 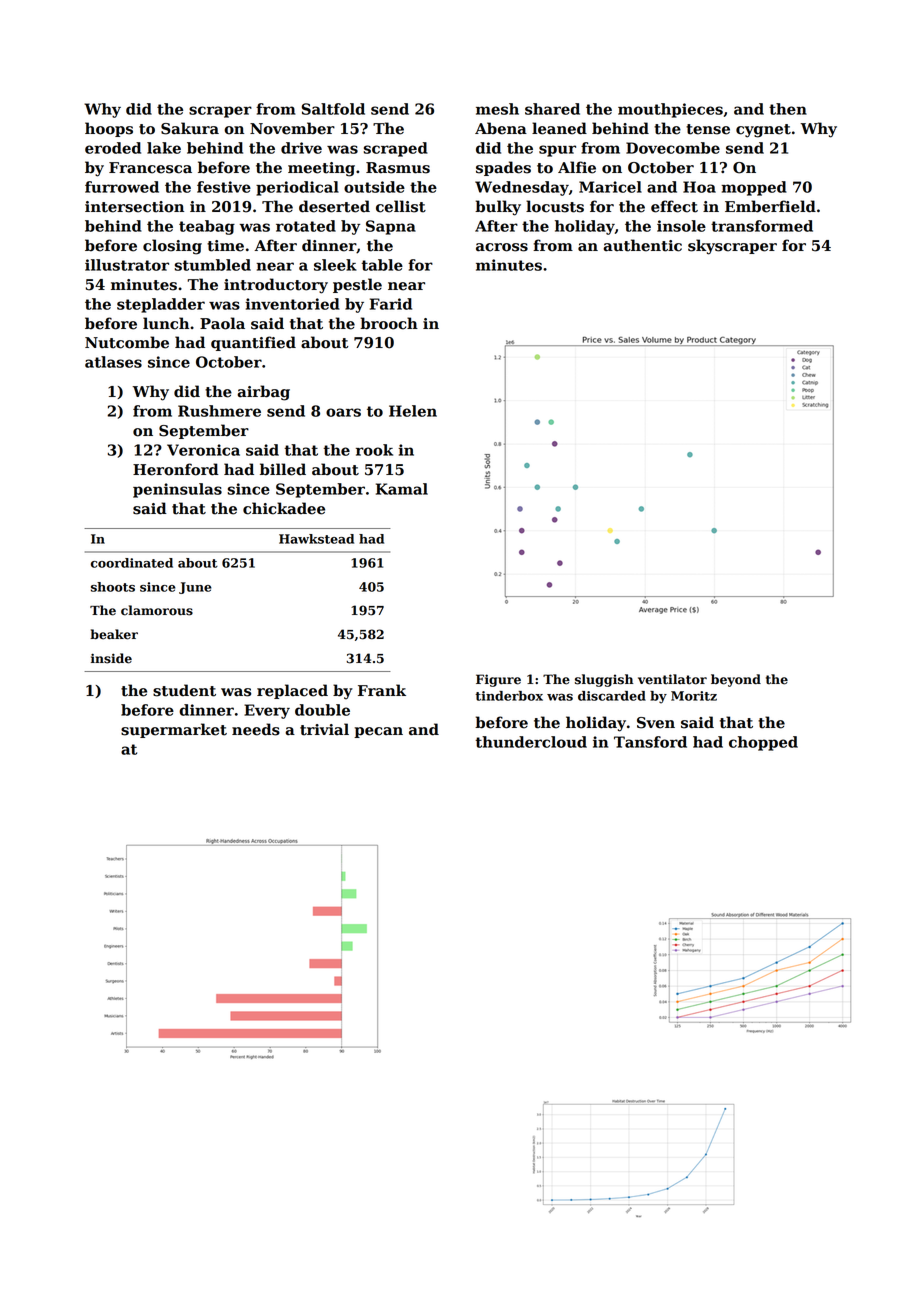 I want to click on Veronica, so click(x=203, y=450).
